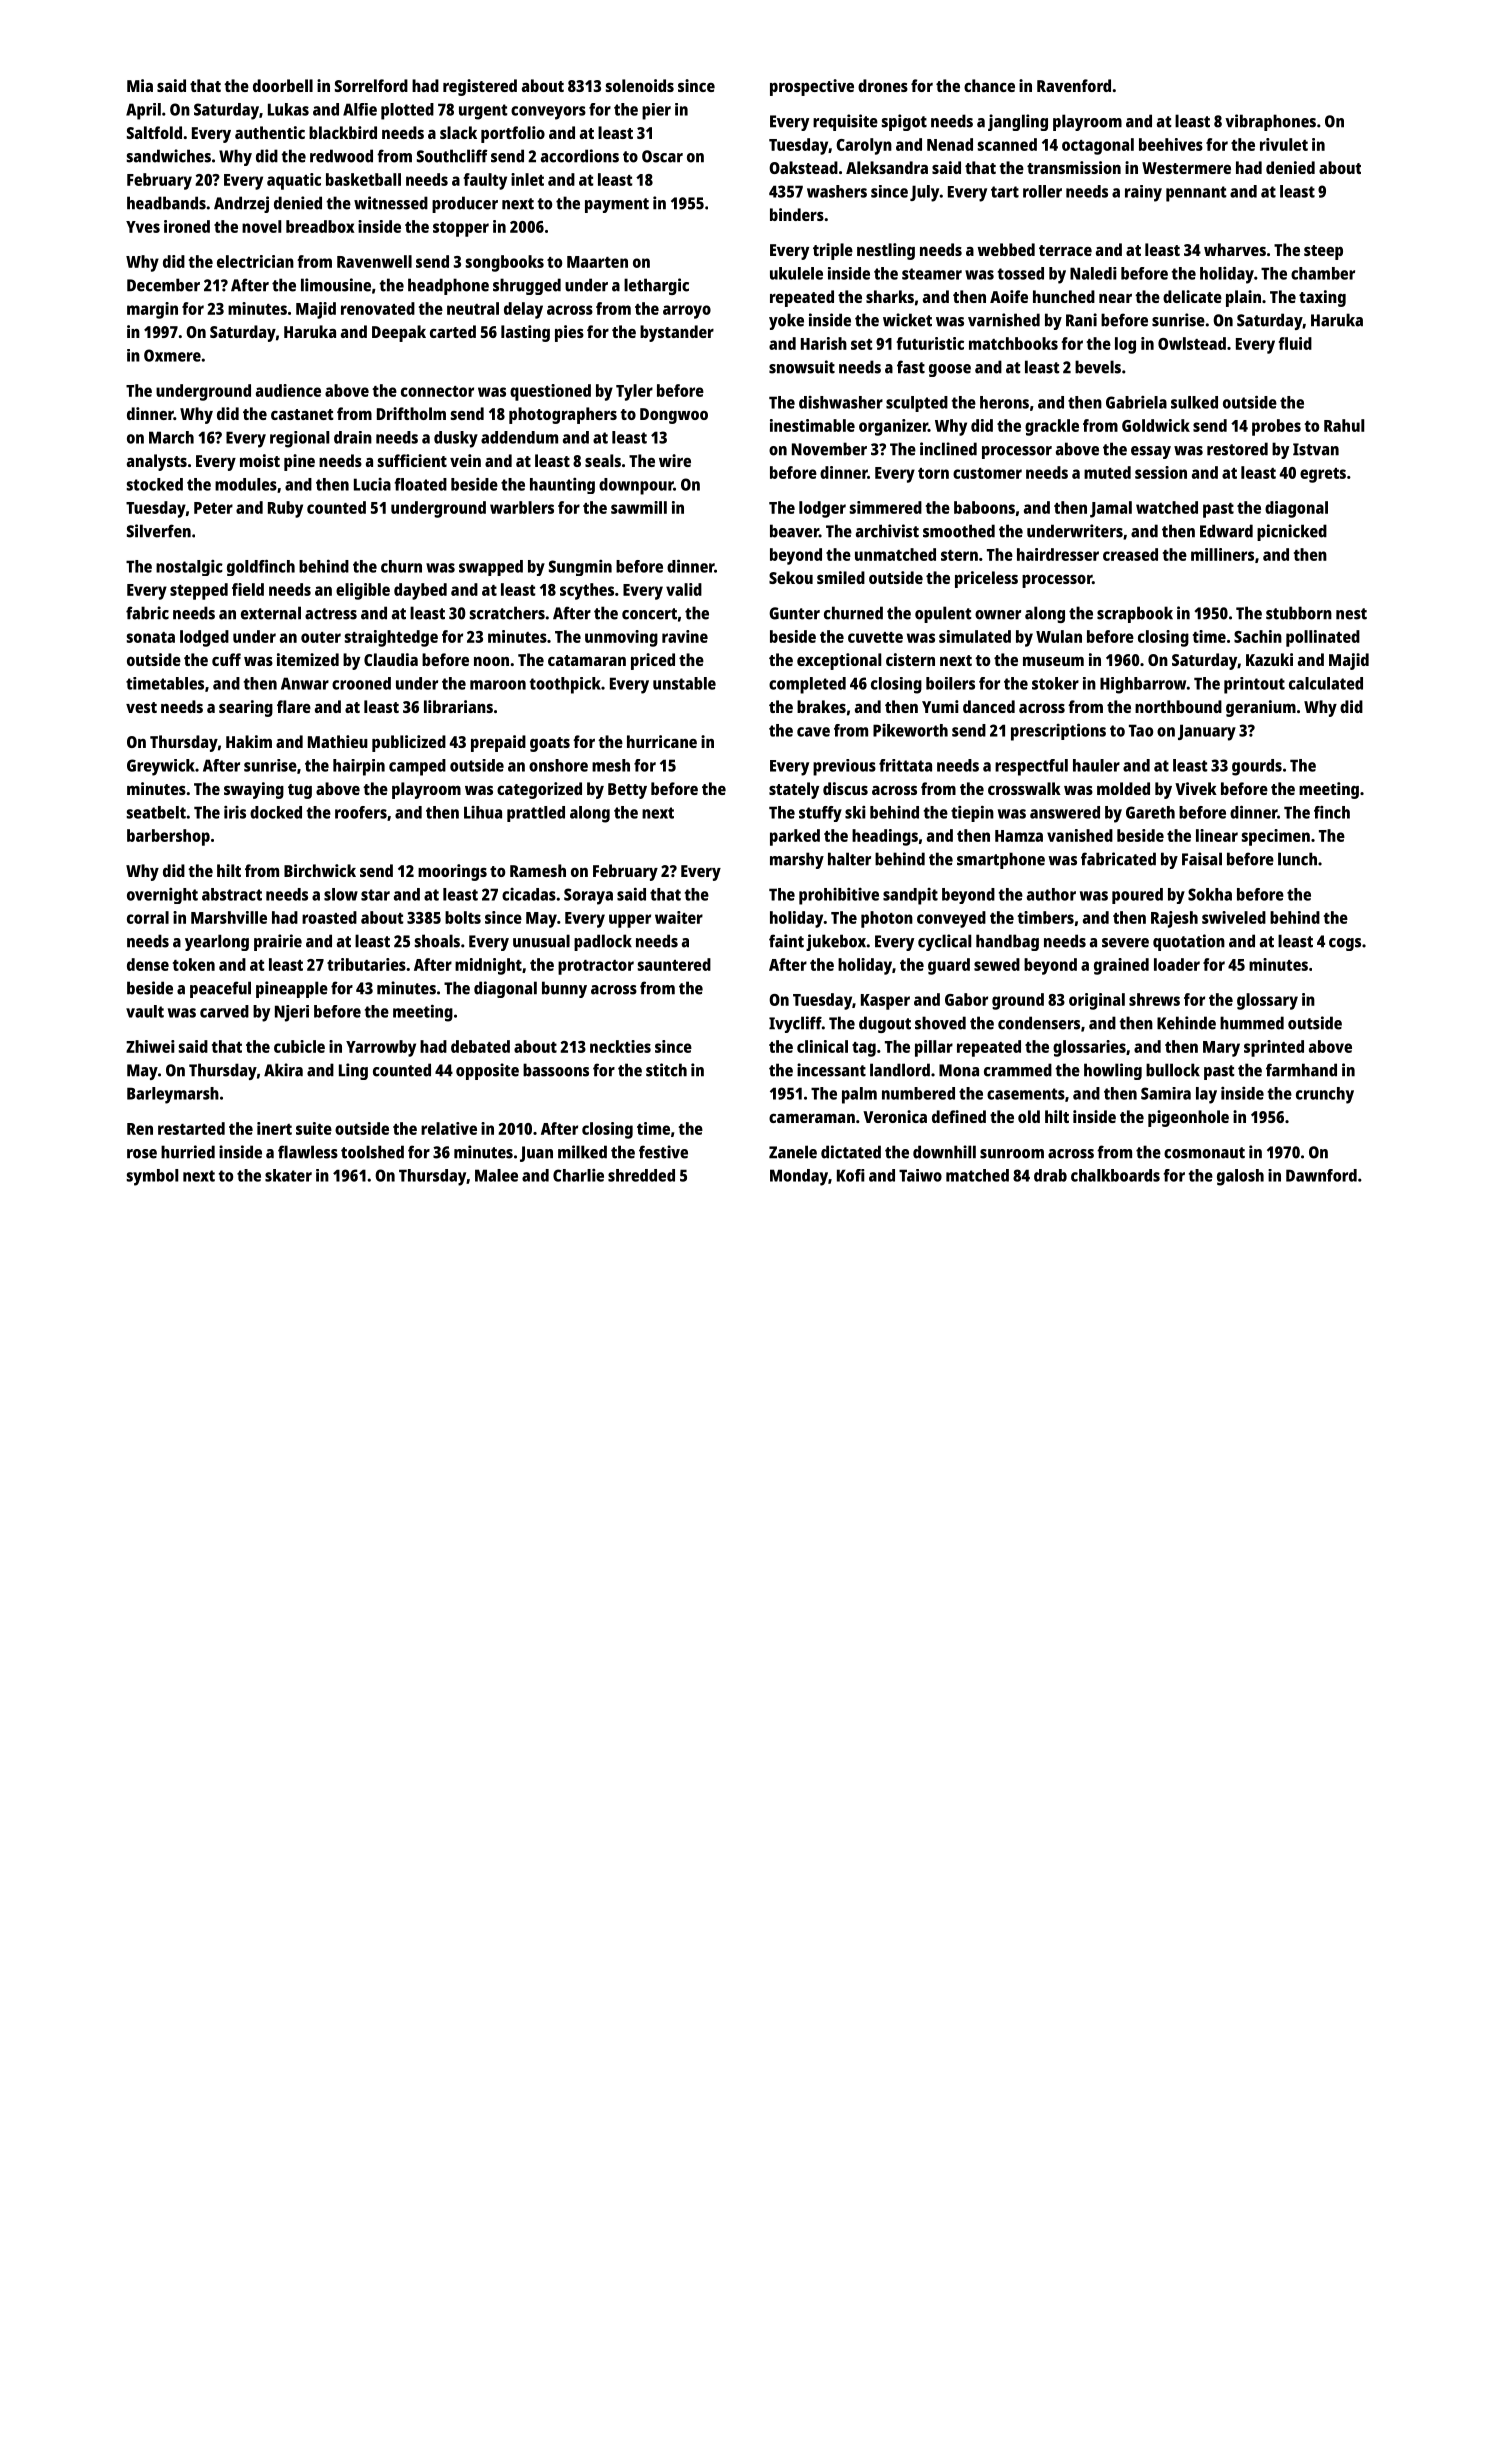 This image has width=1496, height=2464. What do you see at coordinates (199, 591) in the image?
I see `stepped` at bounding box center [199, 591].
